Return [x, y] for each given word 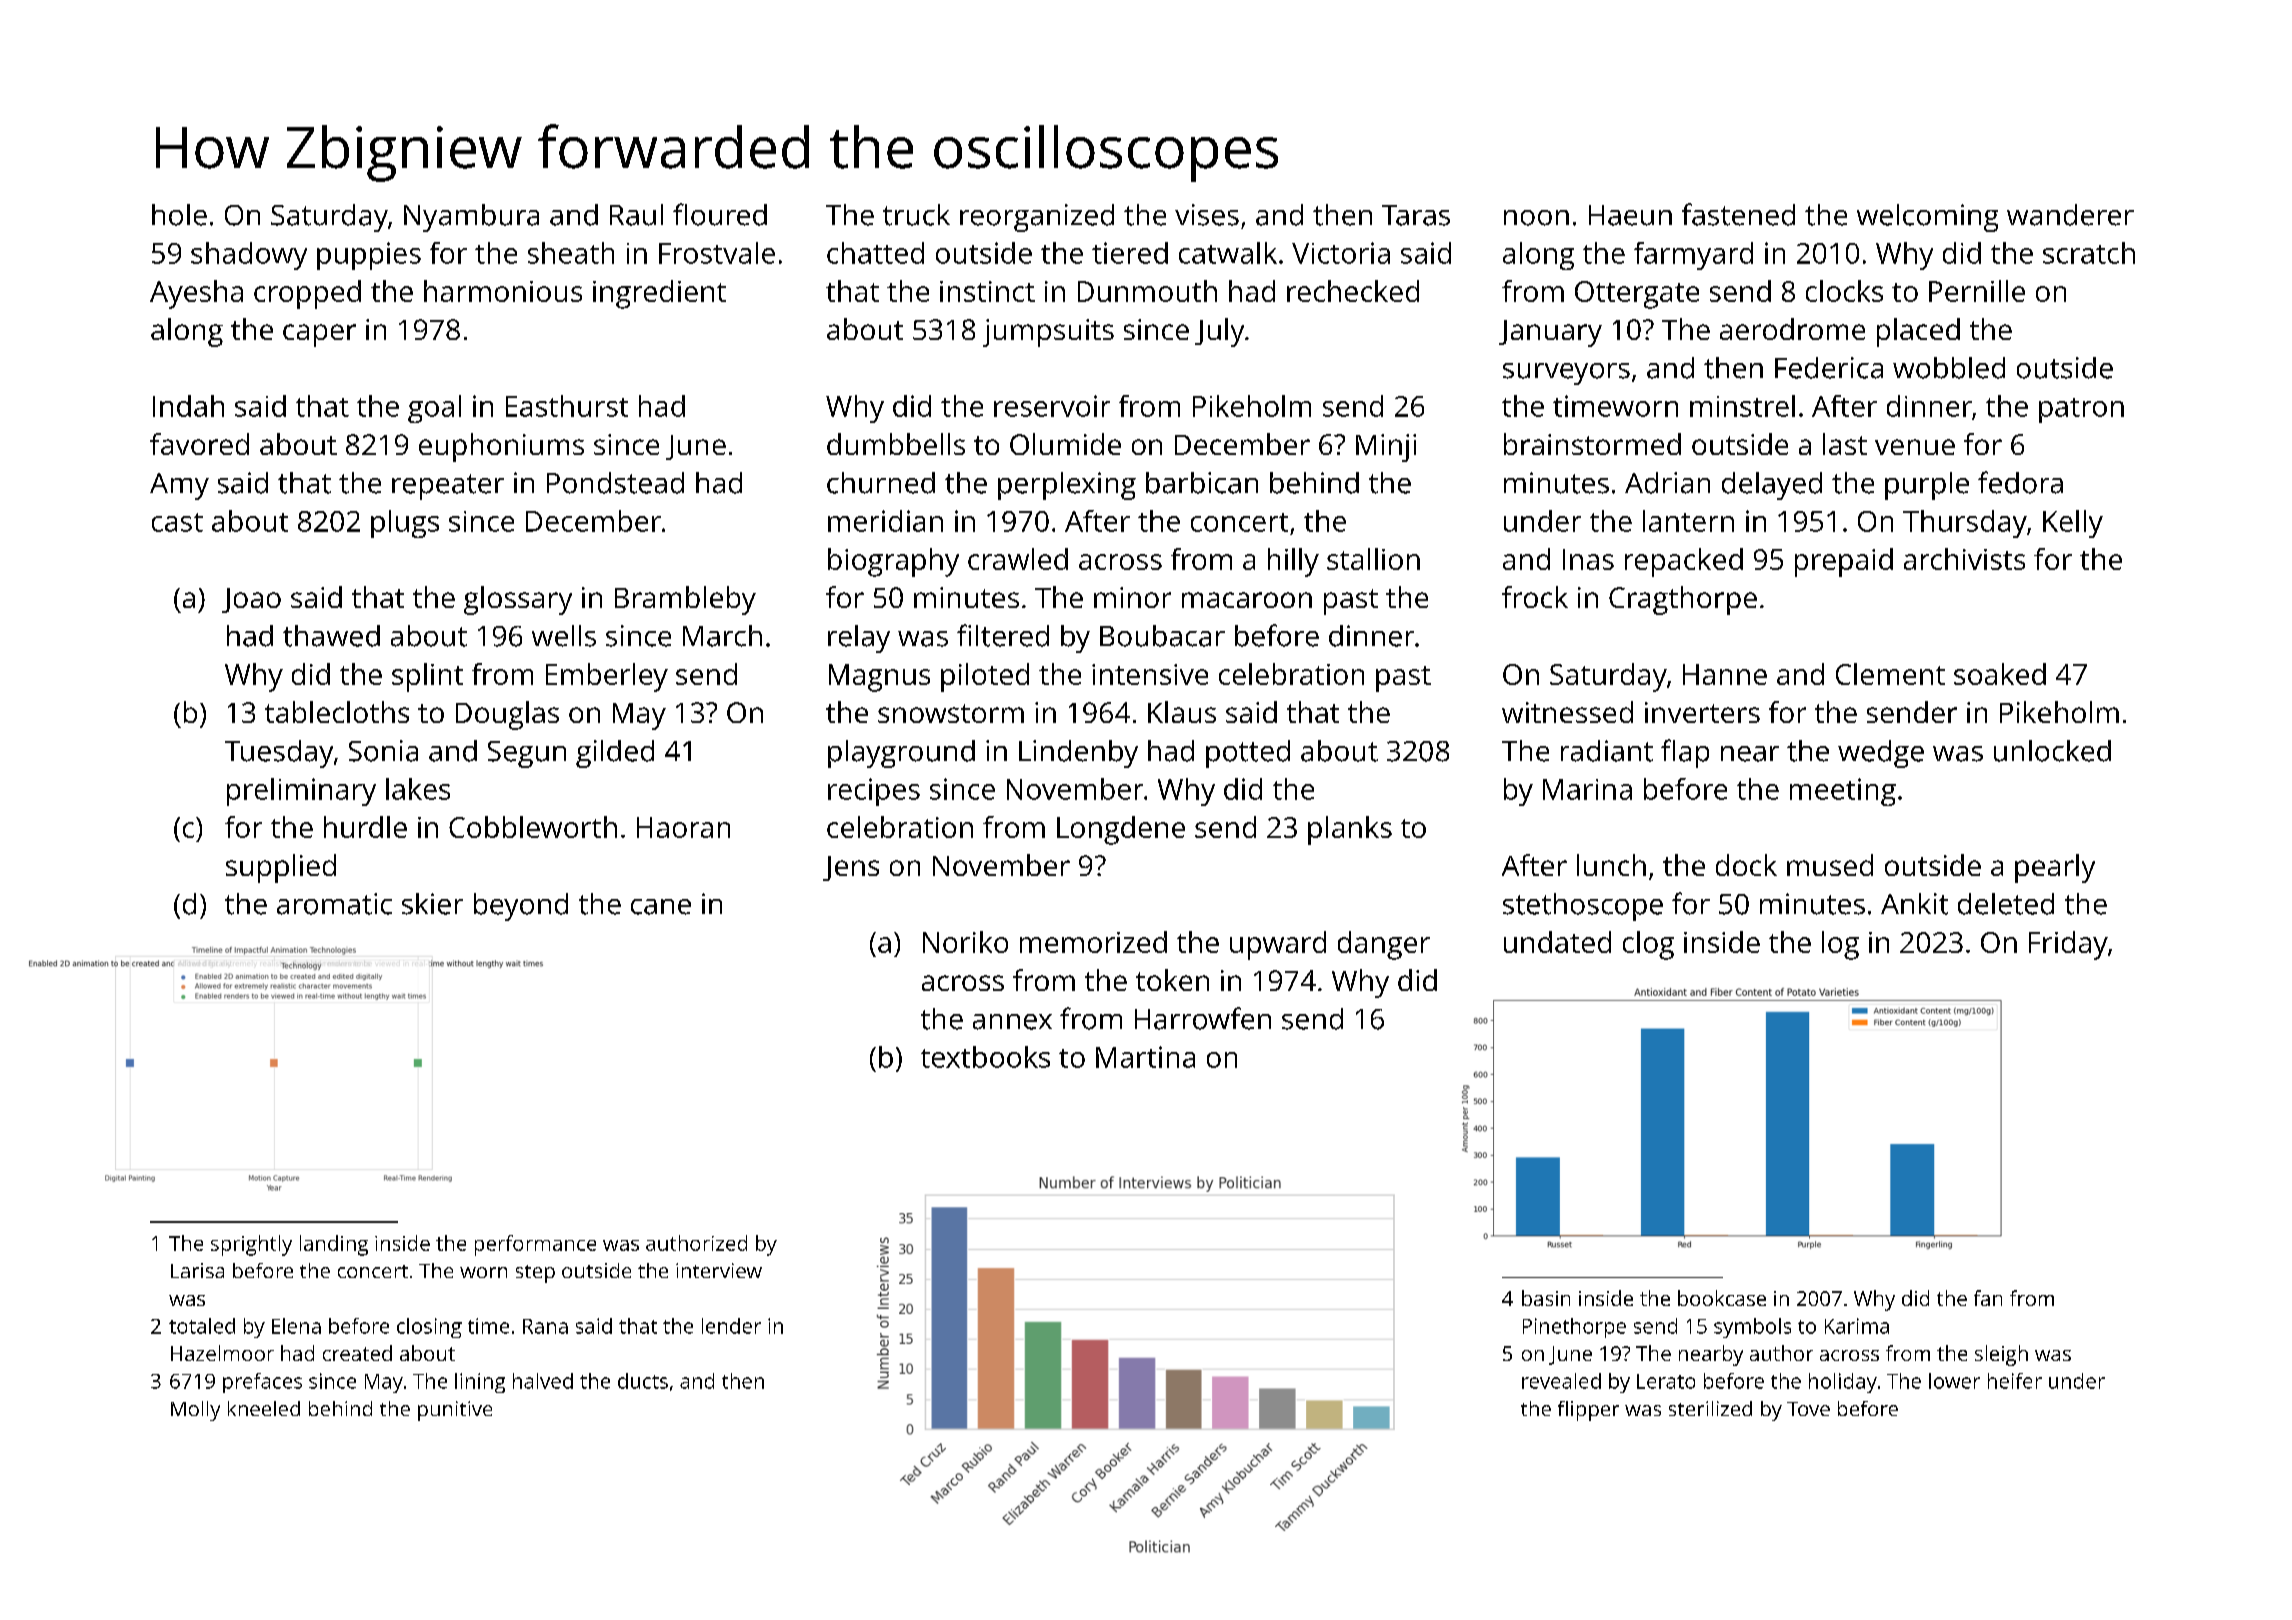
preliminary [301, 792]
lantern [1688, 521]
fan [1988, 1298]
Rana [545, 1326]
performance [535, 1245]
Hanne [1725, 674]
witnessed [1567, 712]
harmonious [503, 291]
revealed [1561, 1381]
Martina [1145, 1057]
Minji [1386, 448]
